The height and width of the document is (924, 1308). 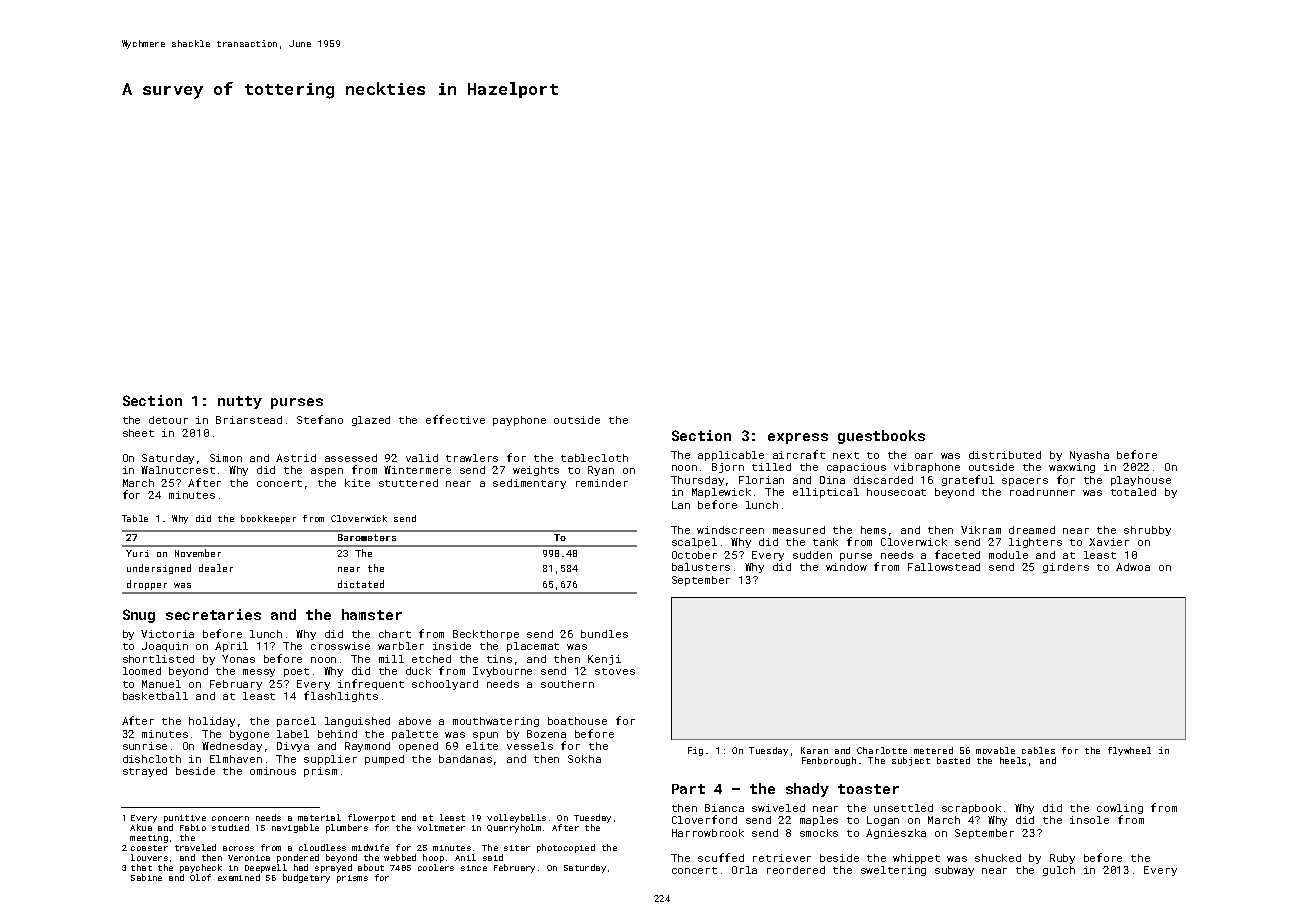 I want to click on Fallowstead, so click(x=944, y=567).
